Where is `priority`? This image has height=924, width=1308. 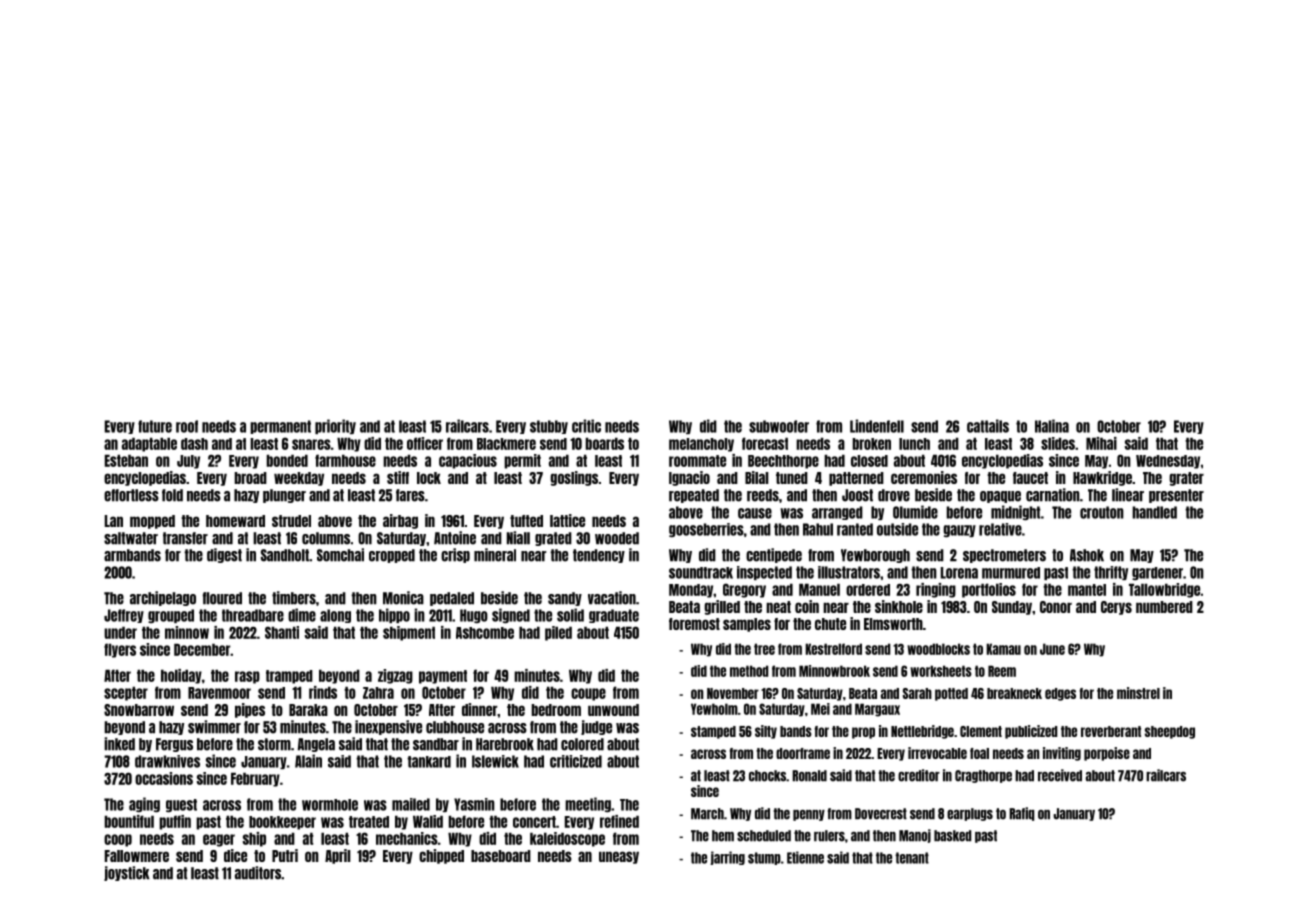
priority is located at coordinates (335, 426).
